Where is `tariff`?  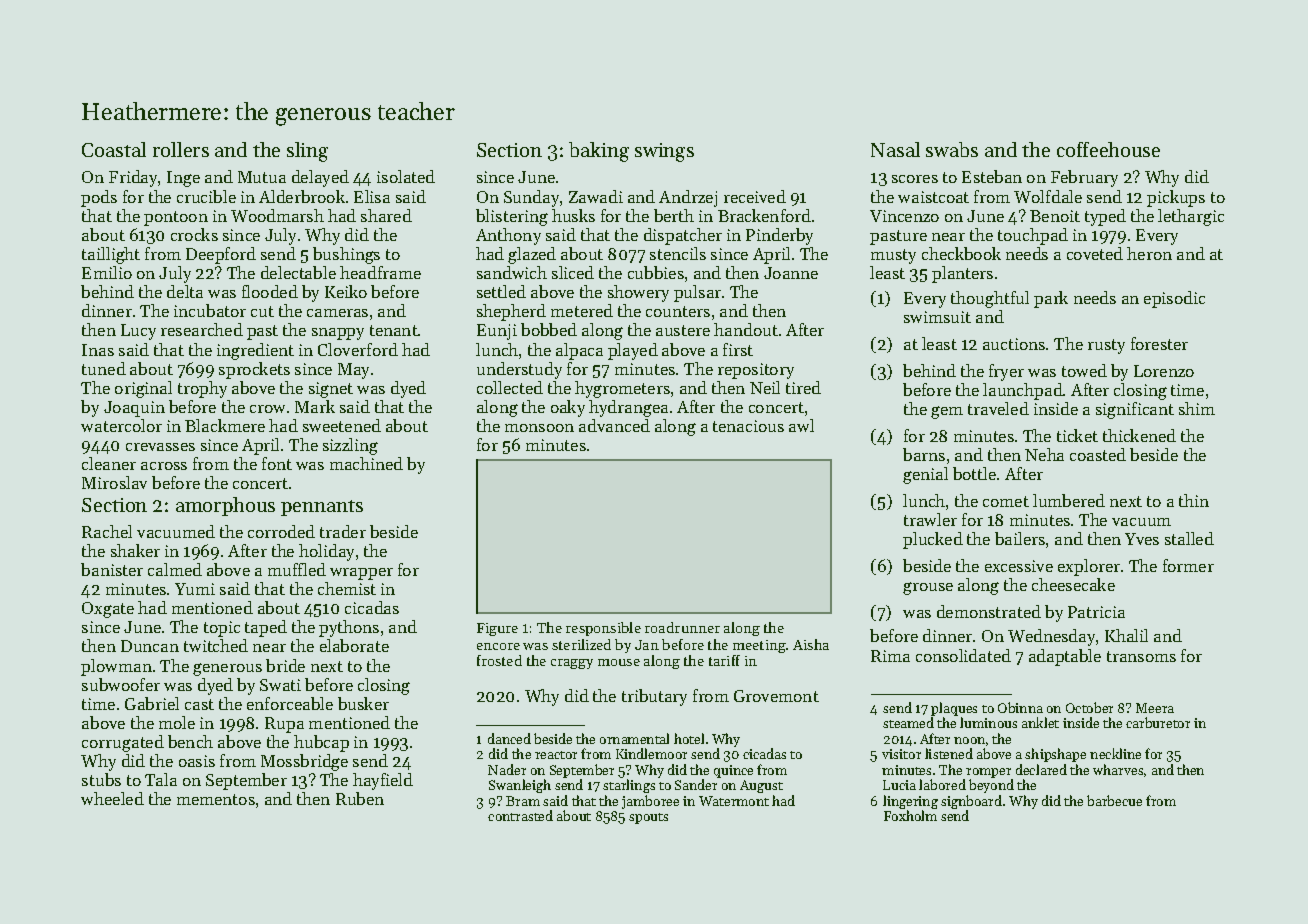
tariff is located at coordinates (724, 660).
